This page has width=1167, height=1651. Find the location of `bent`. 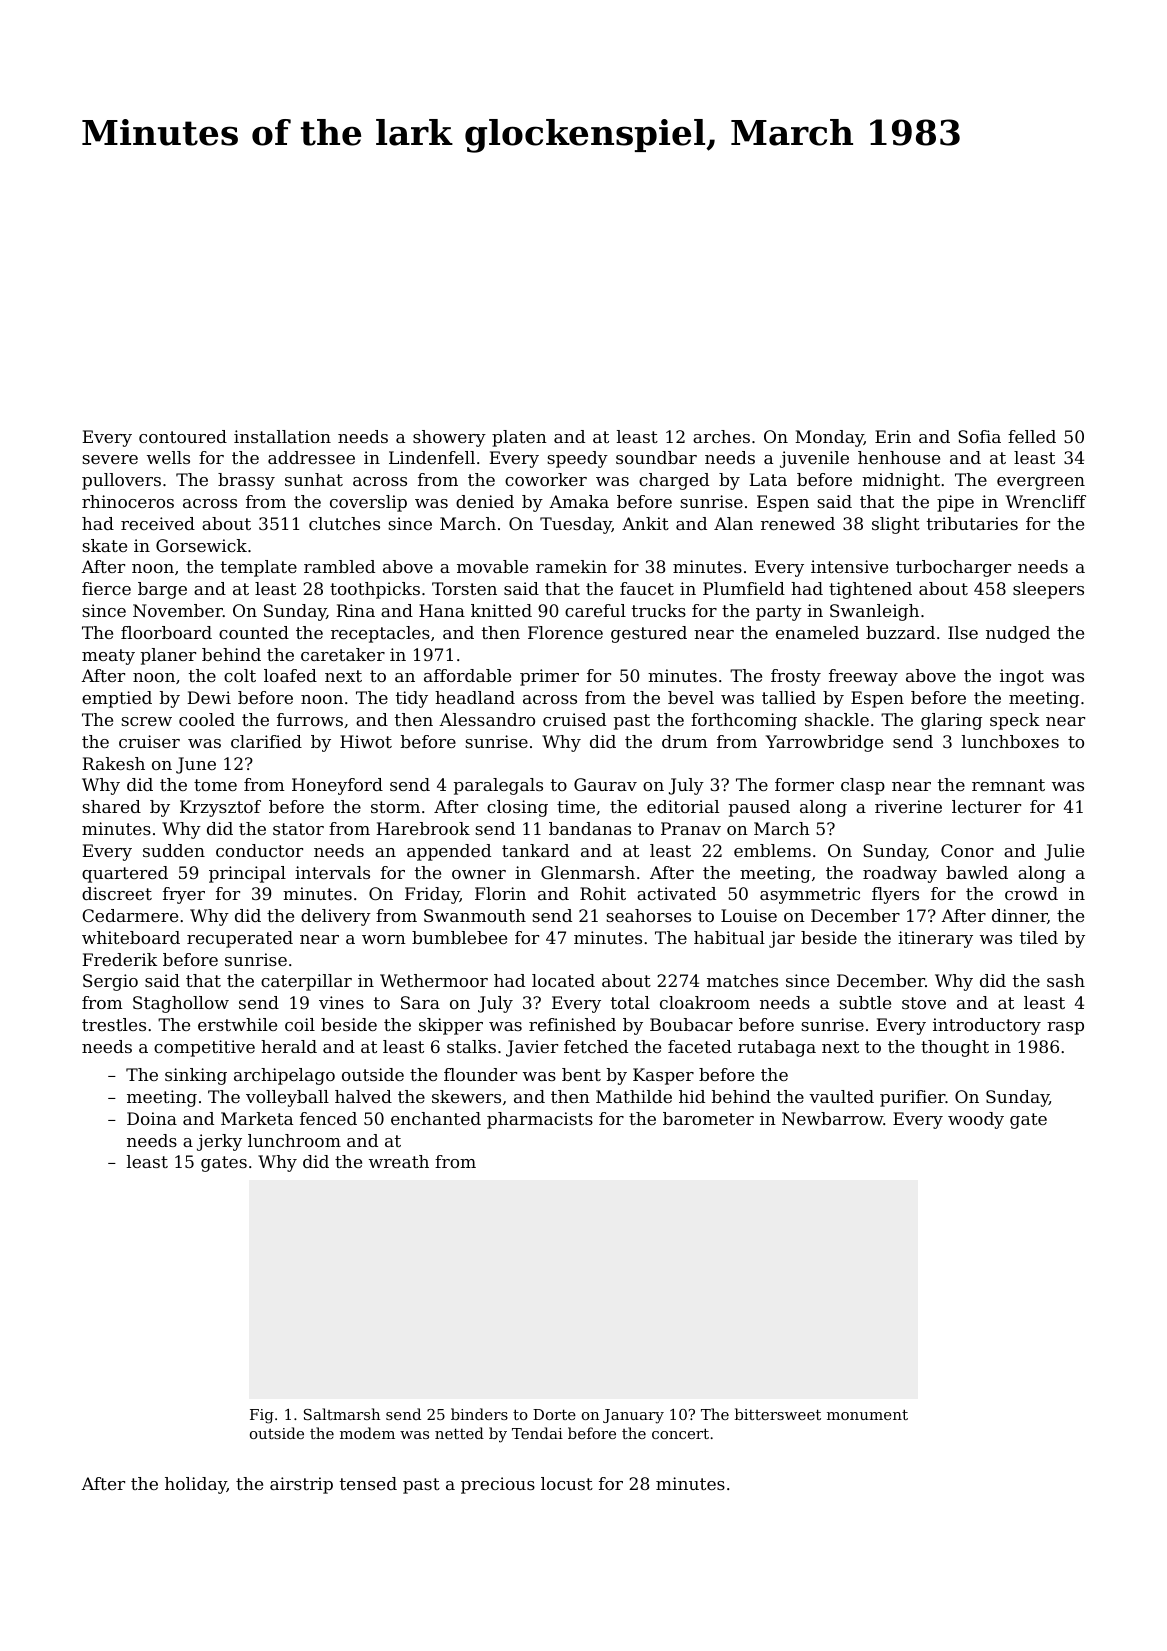

bent is located at coordinates (581, 1074).
